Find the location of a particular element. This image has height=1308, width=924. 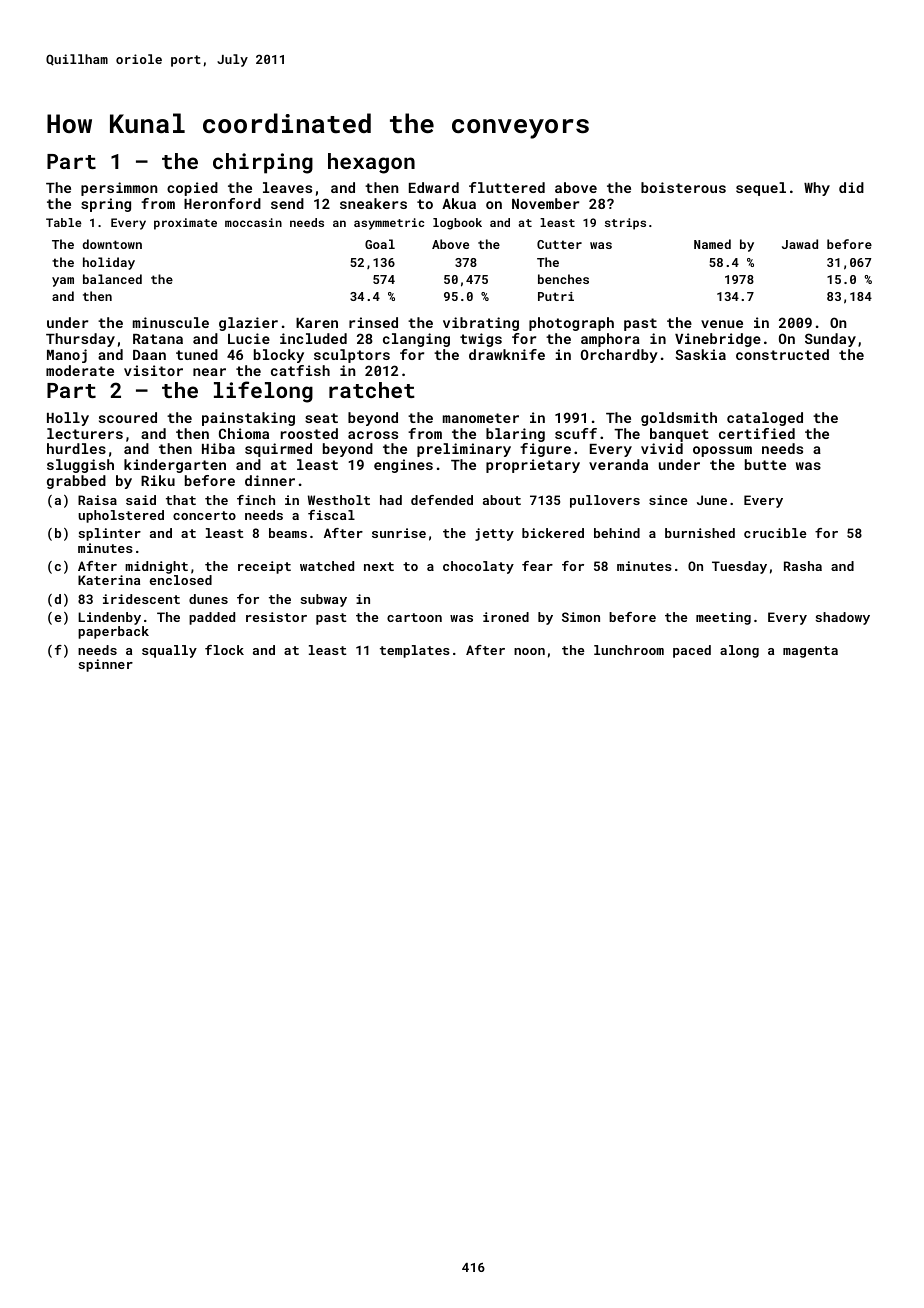

hexagon is located at coordinates (371, 163).
